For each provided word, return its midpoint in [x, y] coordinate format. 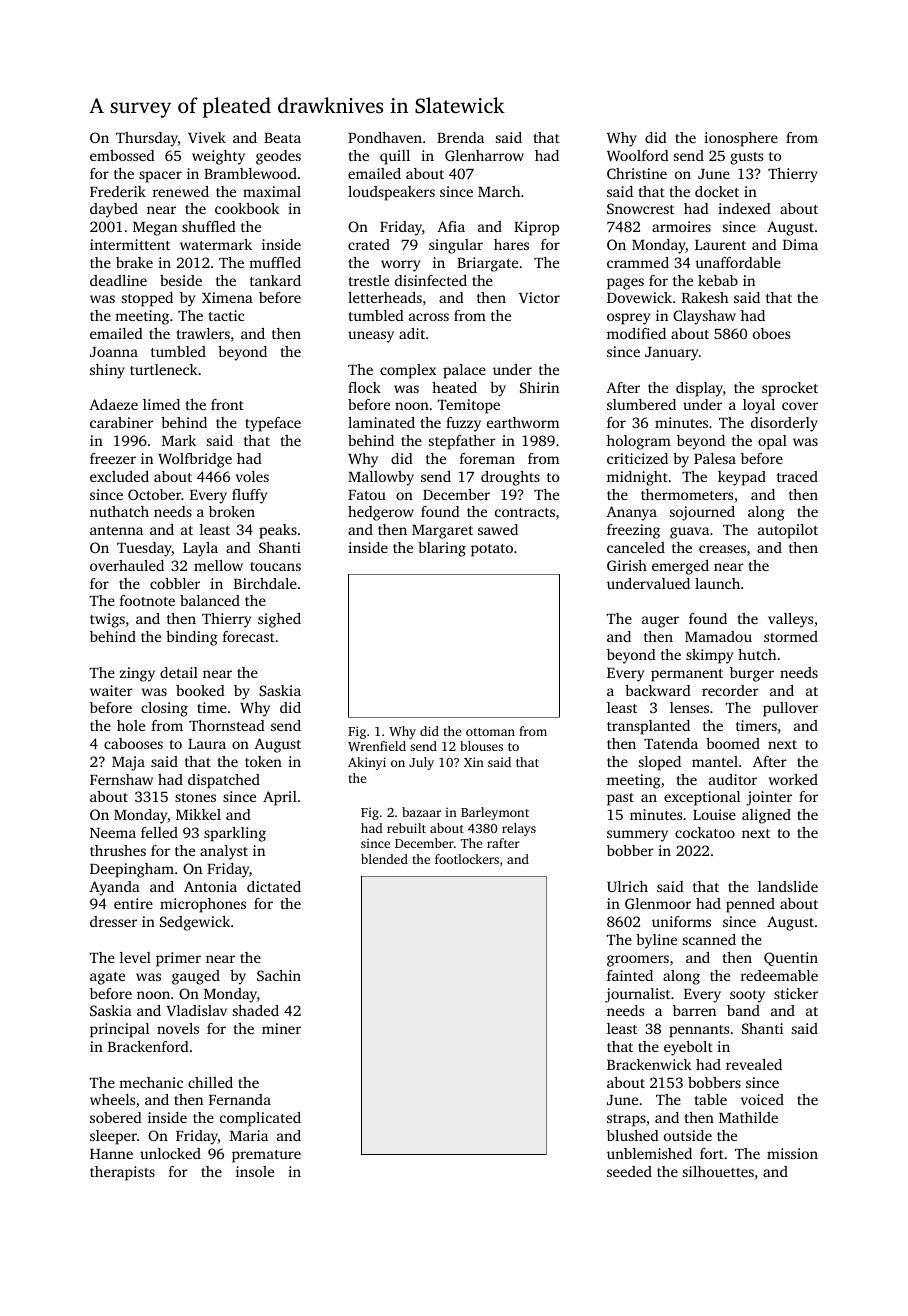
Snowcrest [640, 208]
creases [722, 549]
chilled [210, 1082]
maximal [272, 191]
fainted [630, 975]
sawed [498, 529]
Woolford [638, 155]
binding [192, 638]
